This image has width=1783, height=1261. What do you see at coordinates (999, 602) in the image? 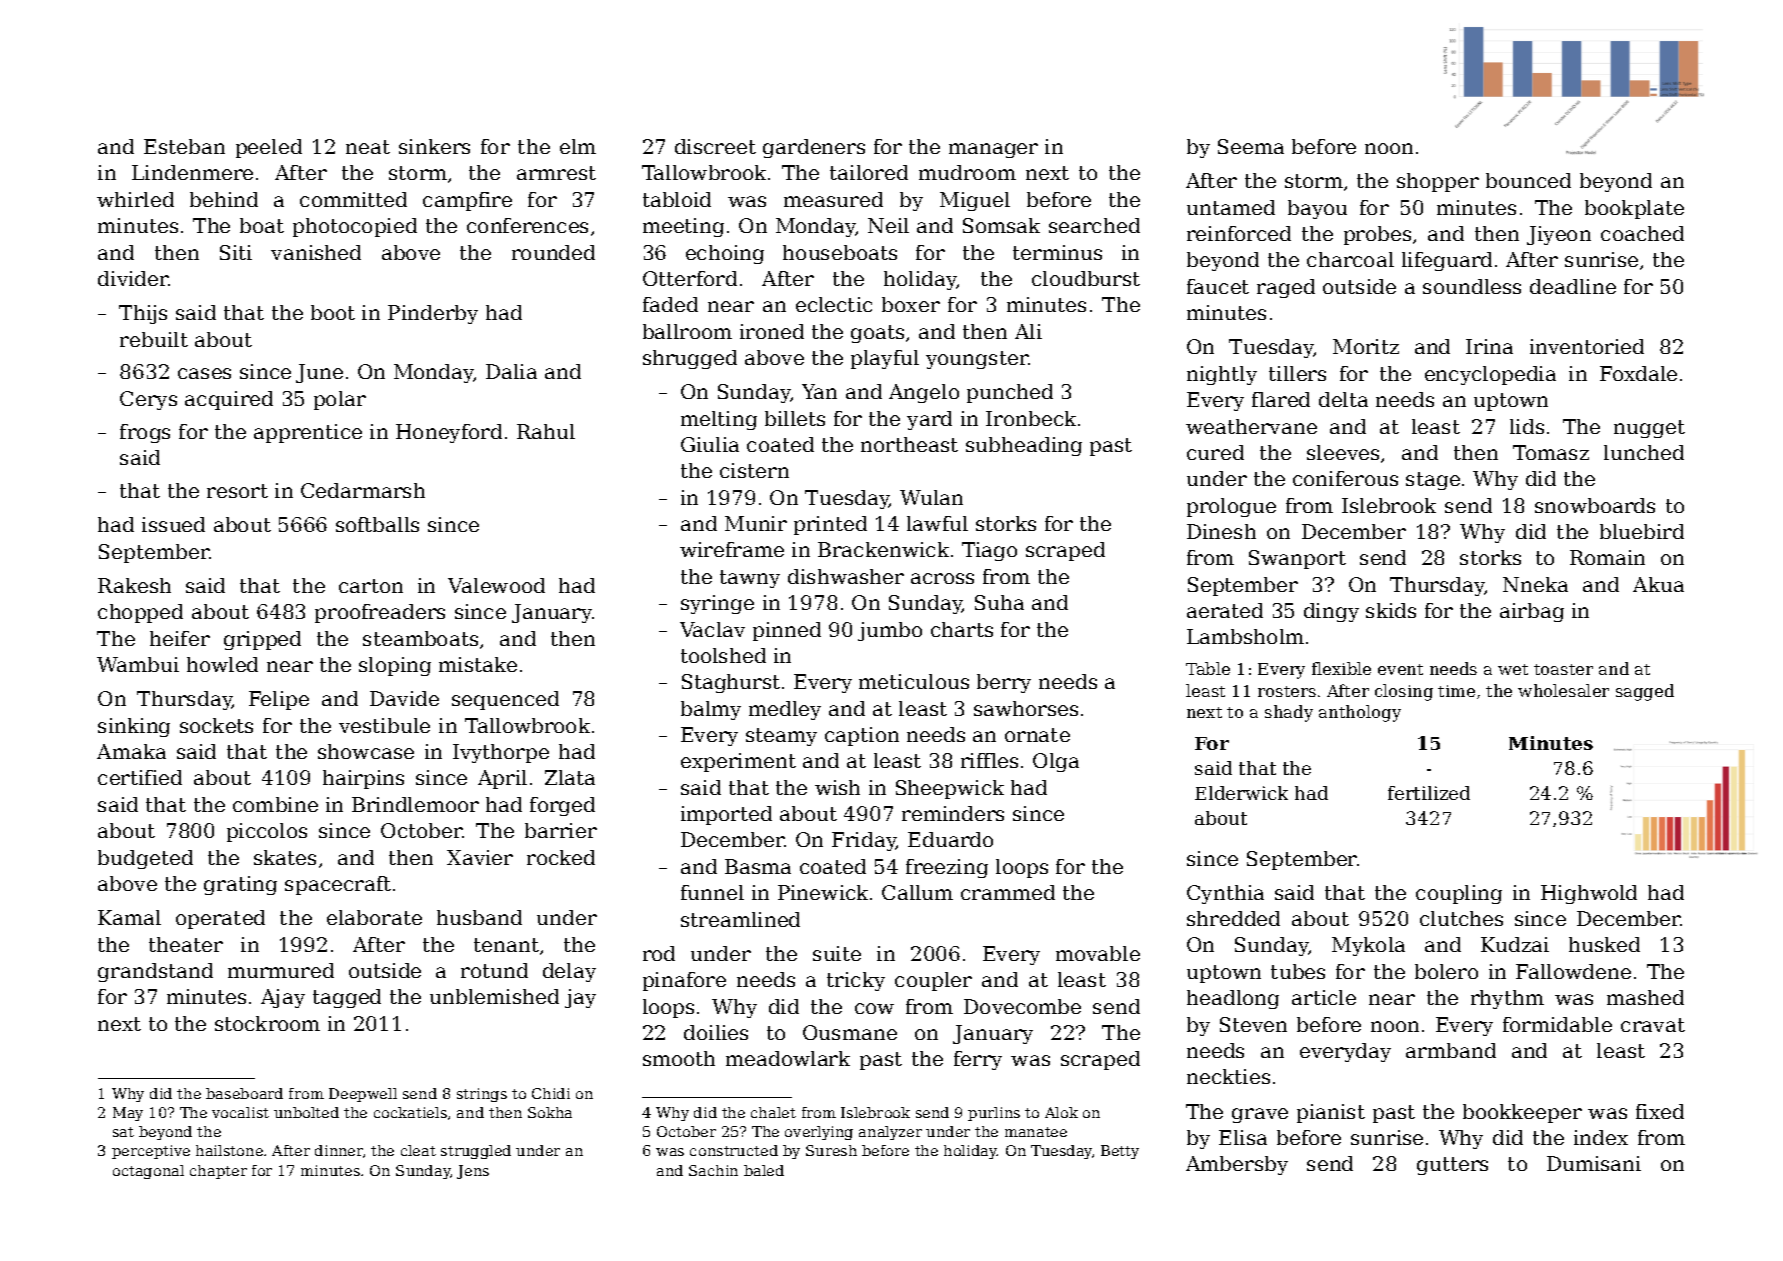
I see `Suha` at bounding box center [999, 602].
